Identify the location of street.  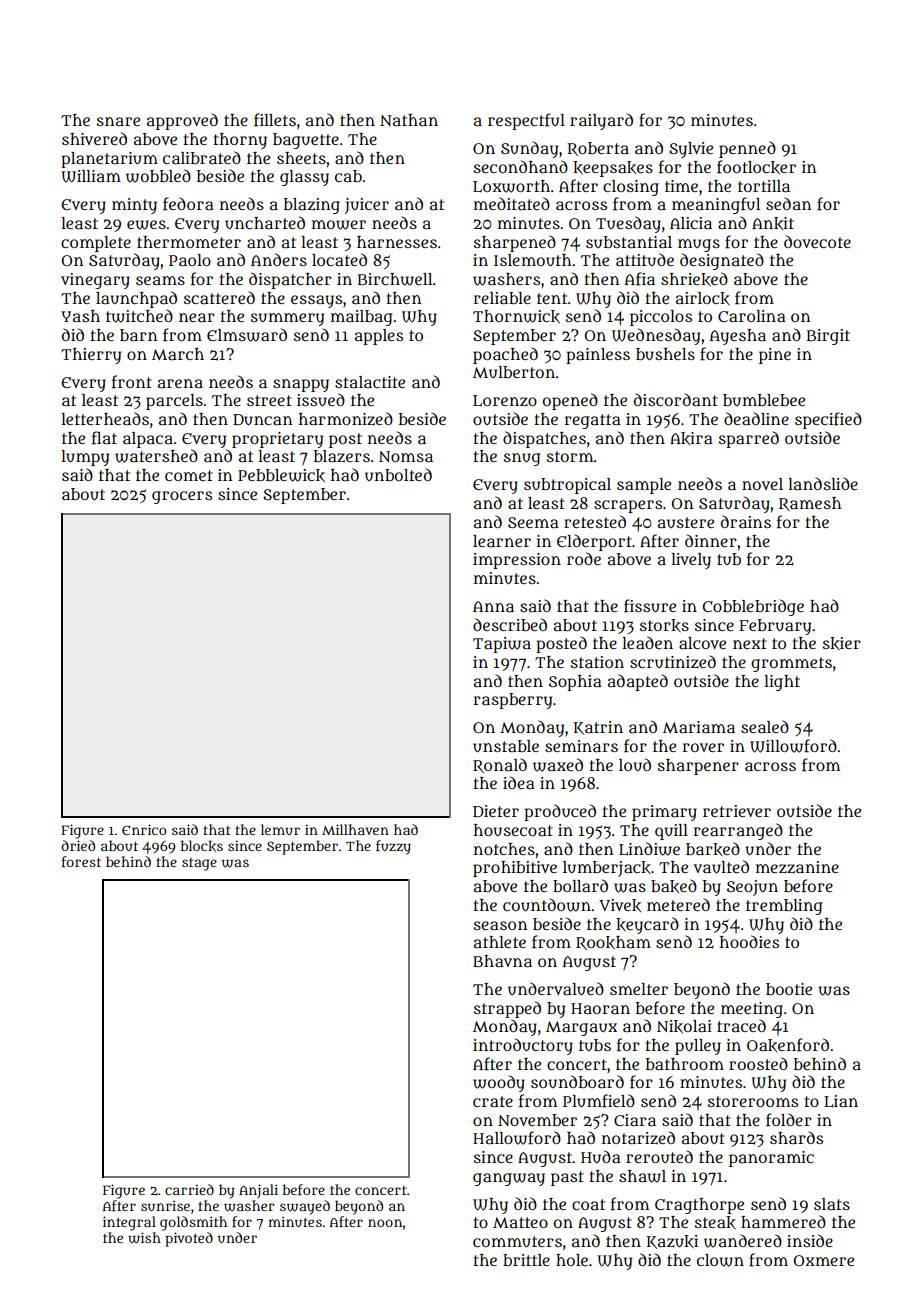
(269, 400).
